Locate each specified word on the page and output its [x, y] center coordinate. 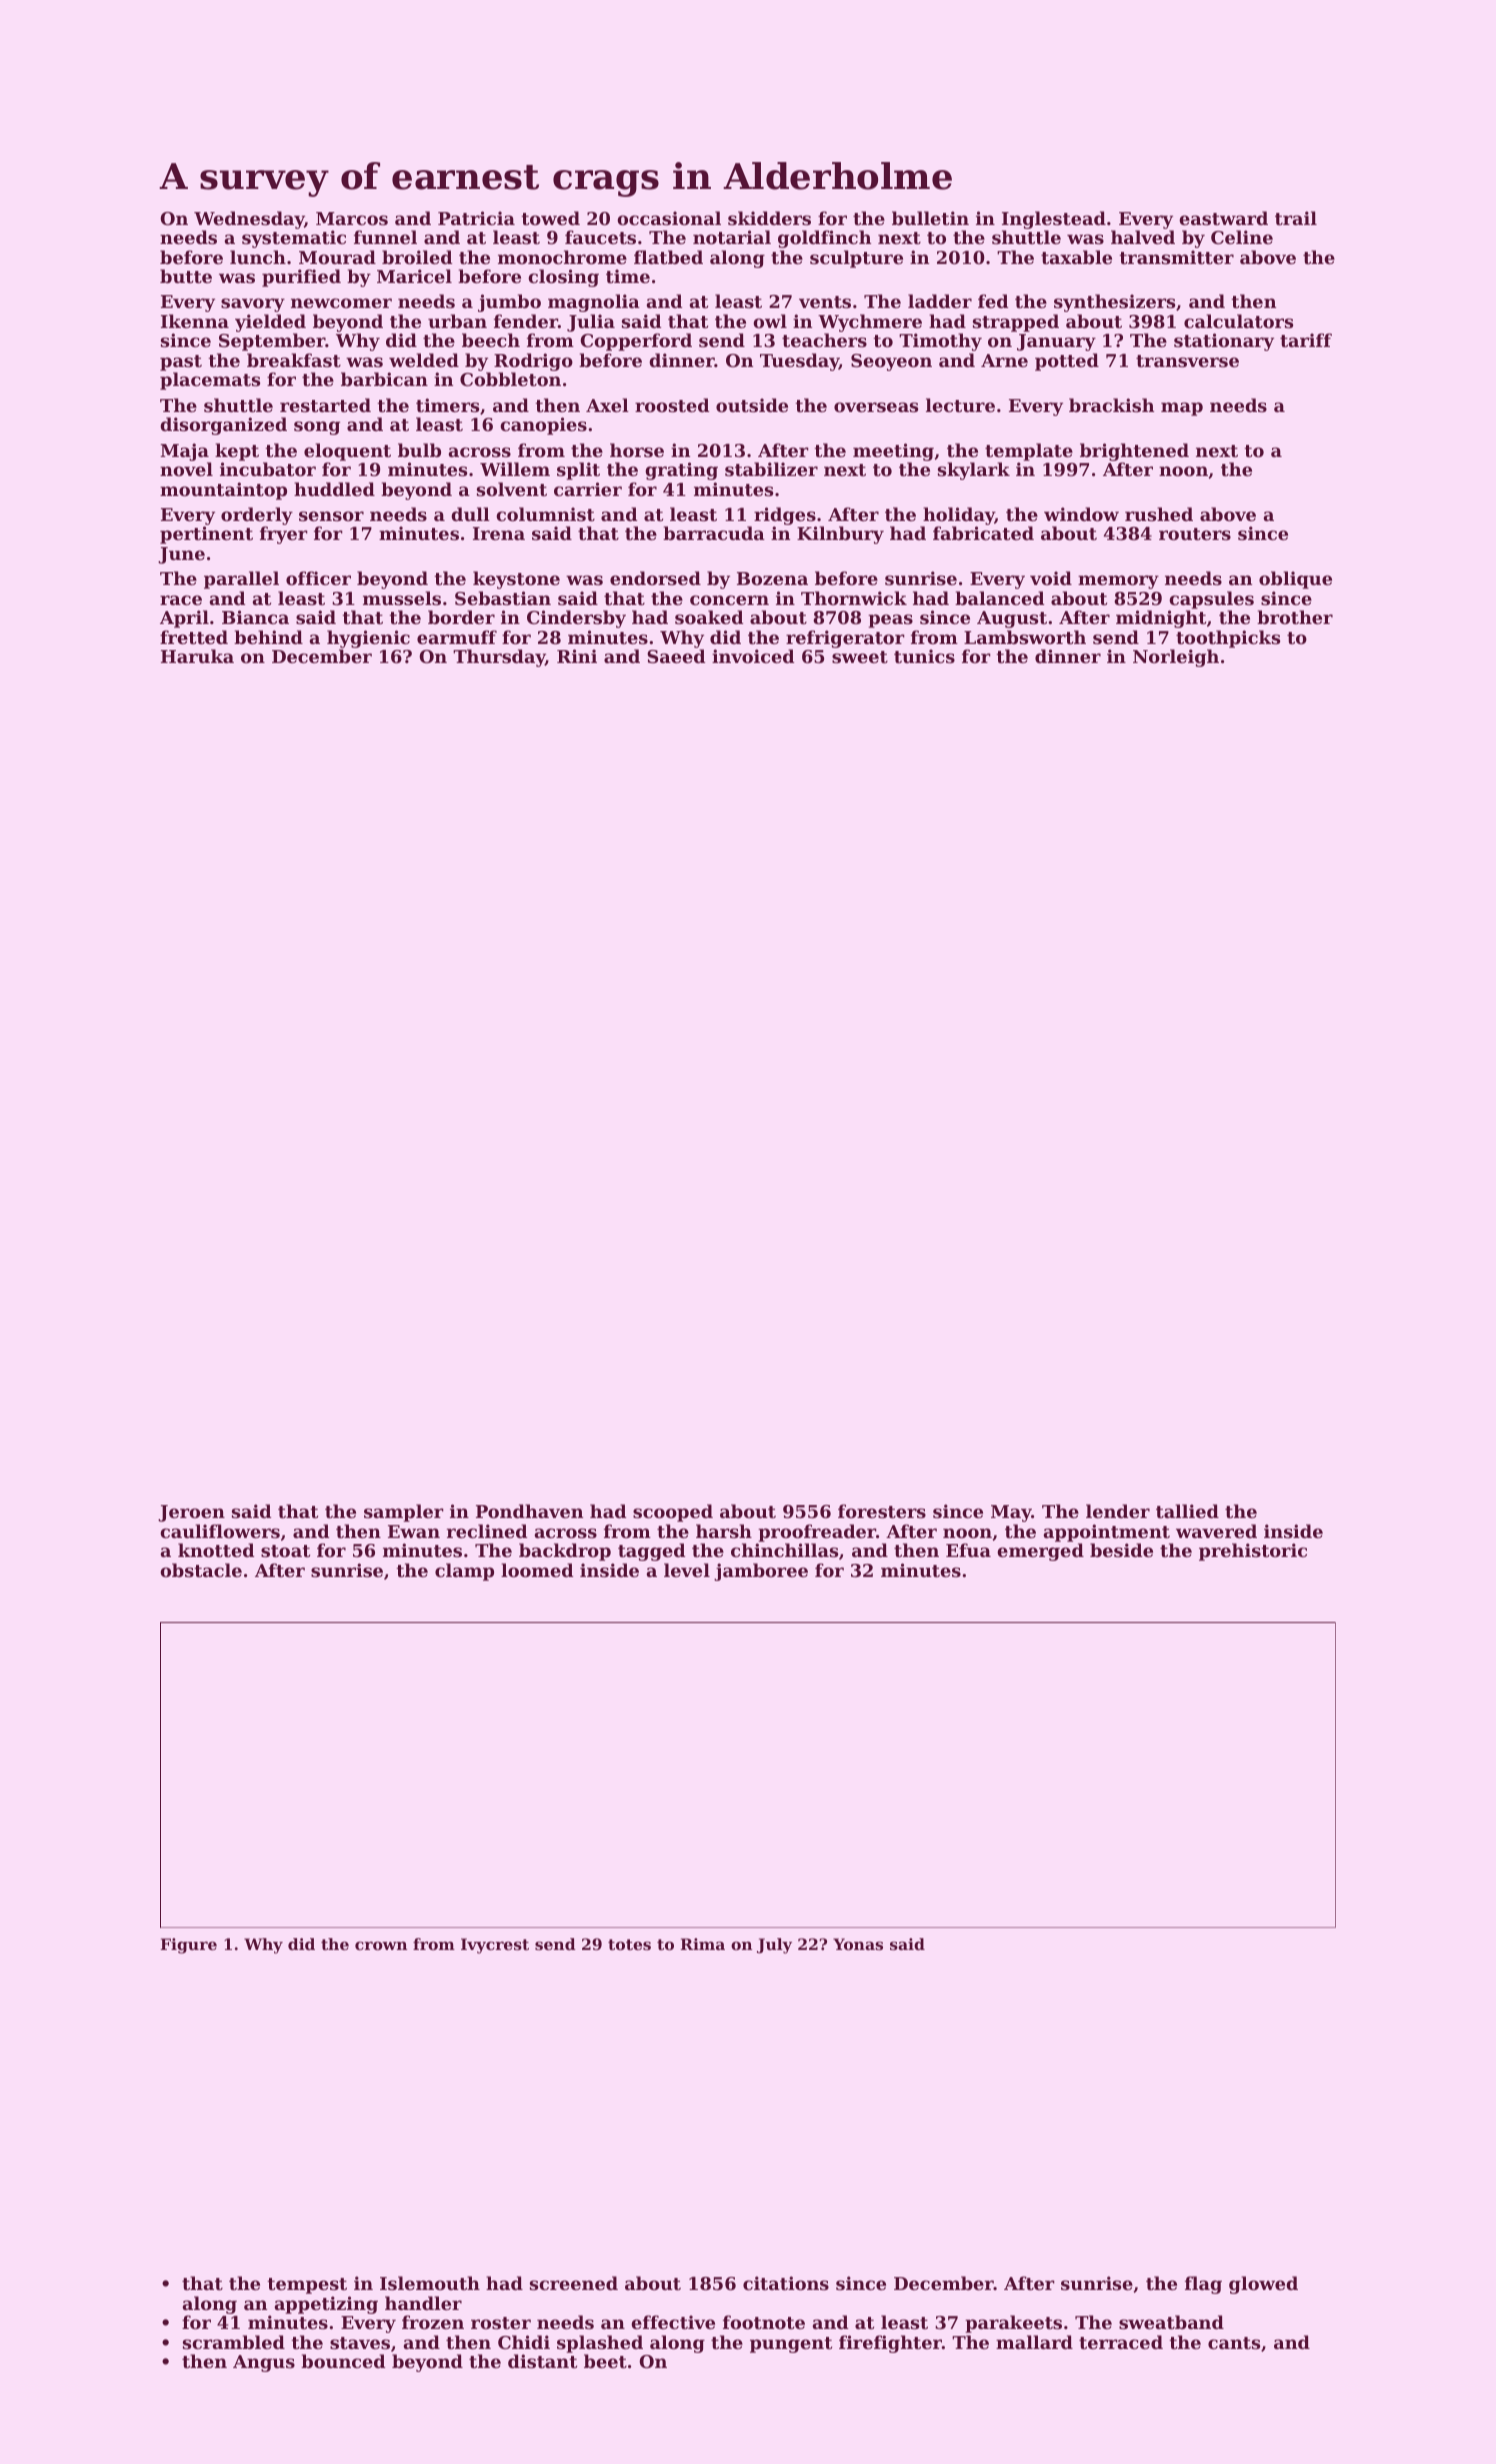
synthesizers [1114, 303]
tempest [307, 2286]
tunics [924, 656]
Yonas [858, 1944]
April [184, 619]
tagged [651, 1552]
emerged [1040, 1552]
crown [381, 1945]
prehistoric [1253, 1552]
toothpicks [1228, 639]
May [1011, 1513]
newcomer [341, 303]
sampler [404, 1513]
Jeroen [191, 1513]
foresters [882, 1511]
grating [681, 471]
